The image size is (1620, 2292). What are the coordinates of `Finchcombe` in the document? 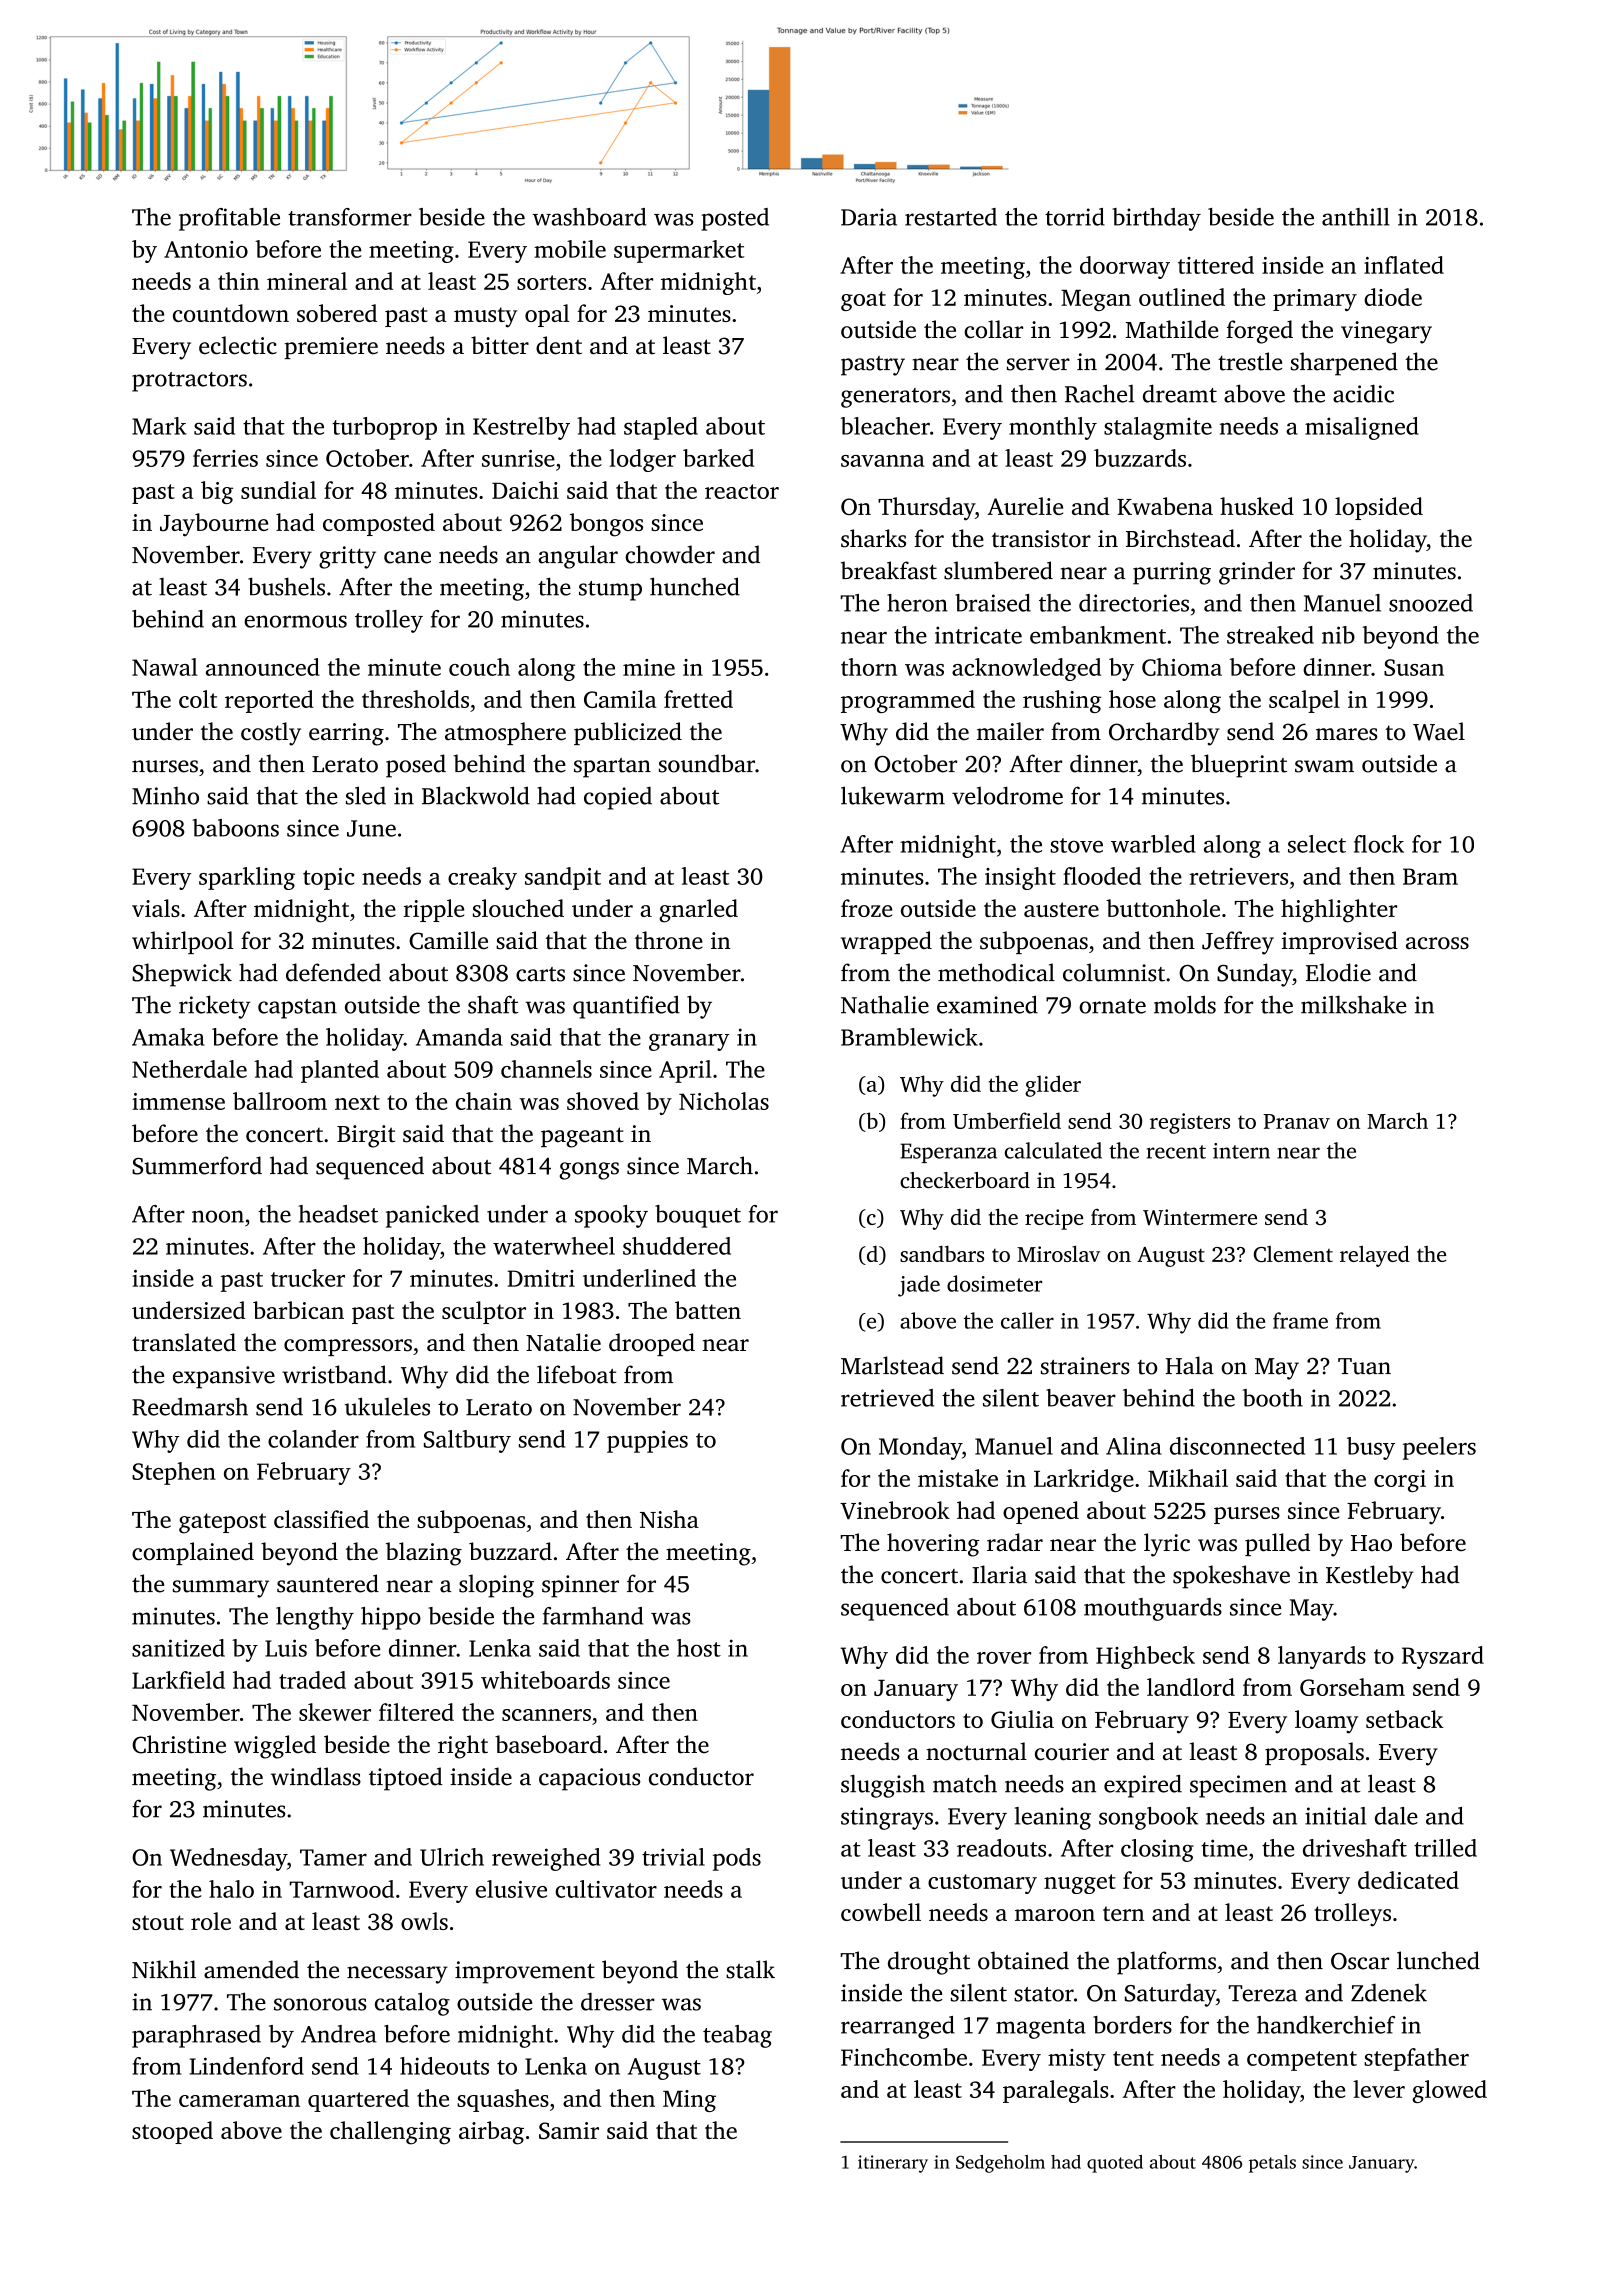 It's located at (904, 2057).
